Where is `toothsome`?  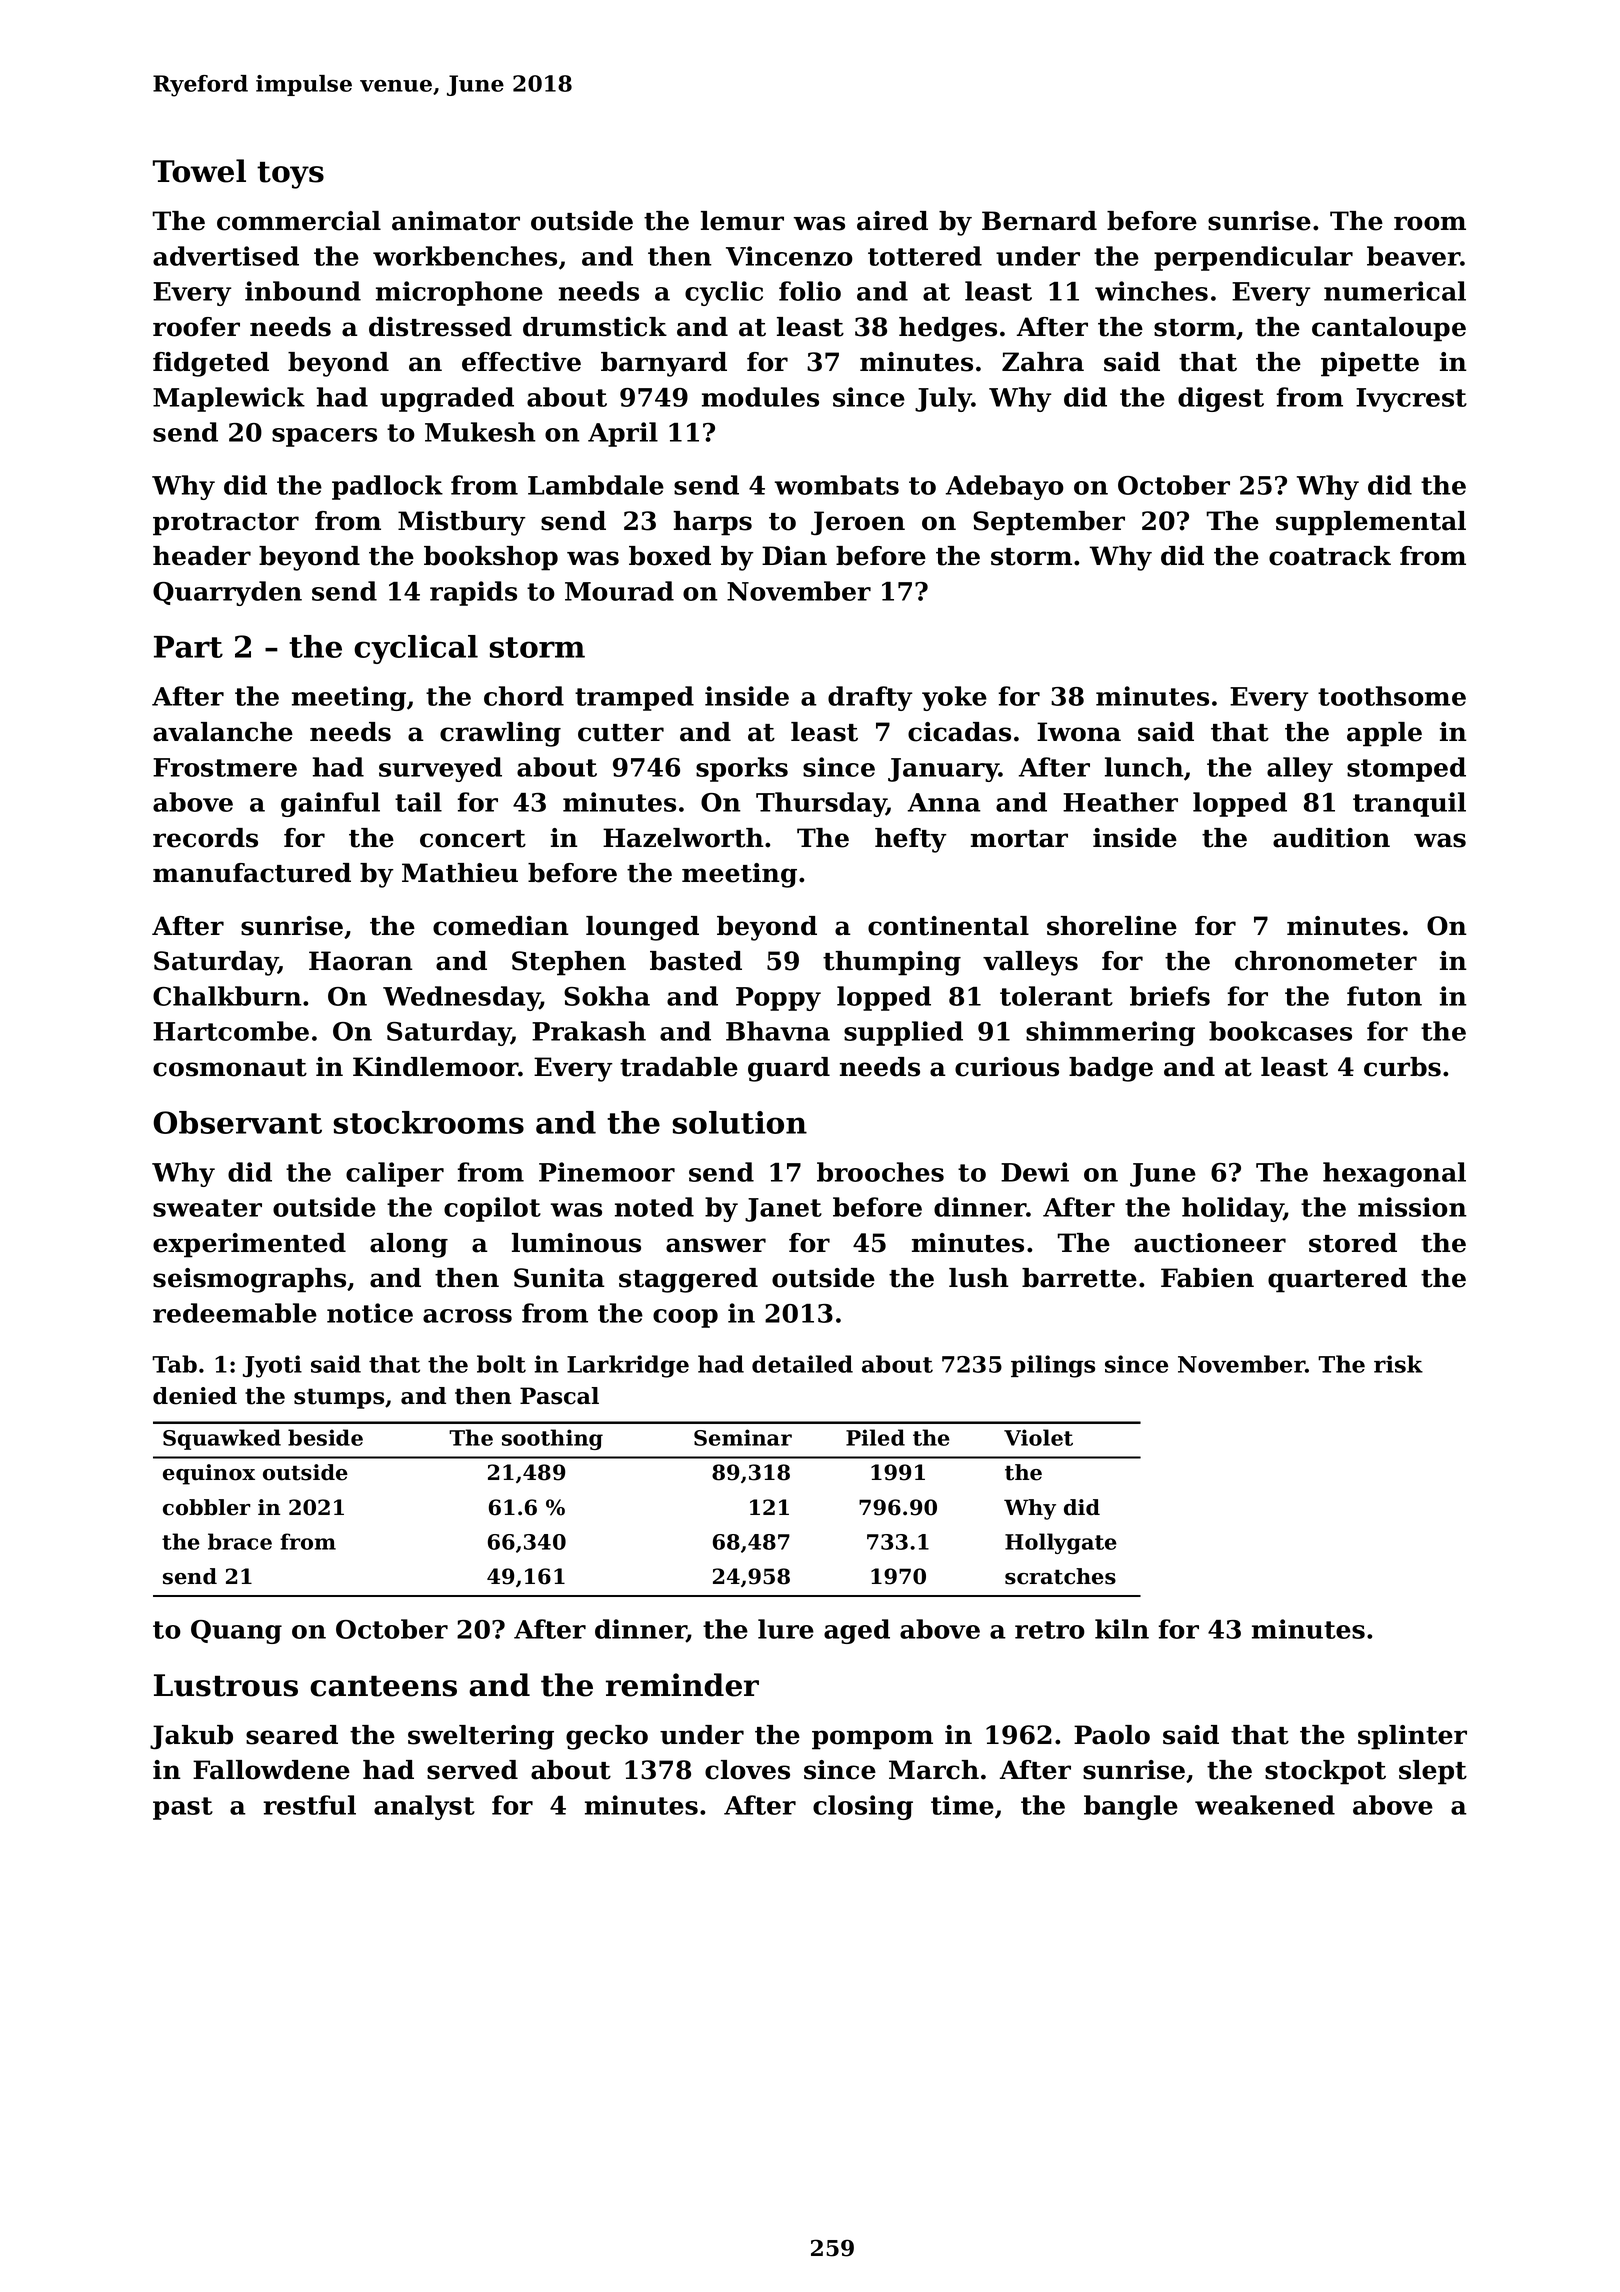 toothsome is located at coordinates (1392, 696).
